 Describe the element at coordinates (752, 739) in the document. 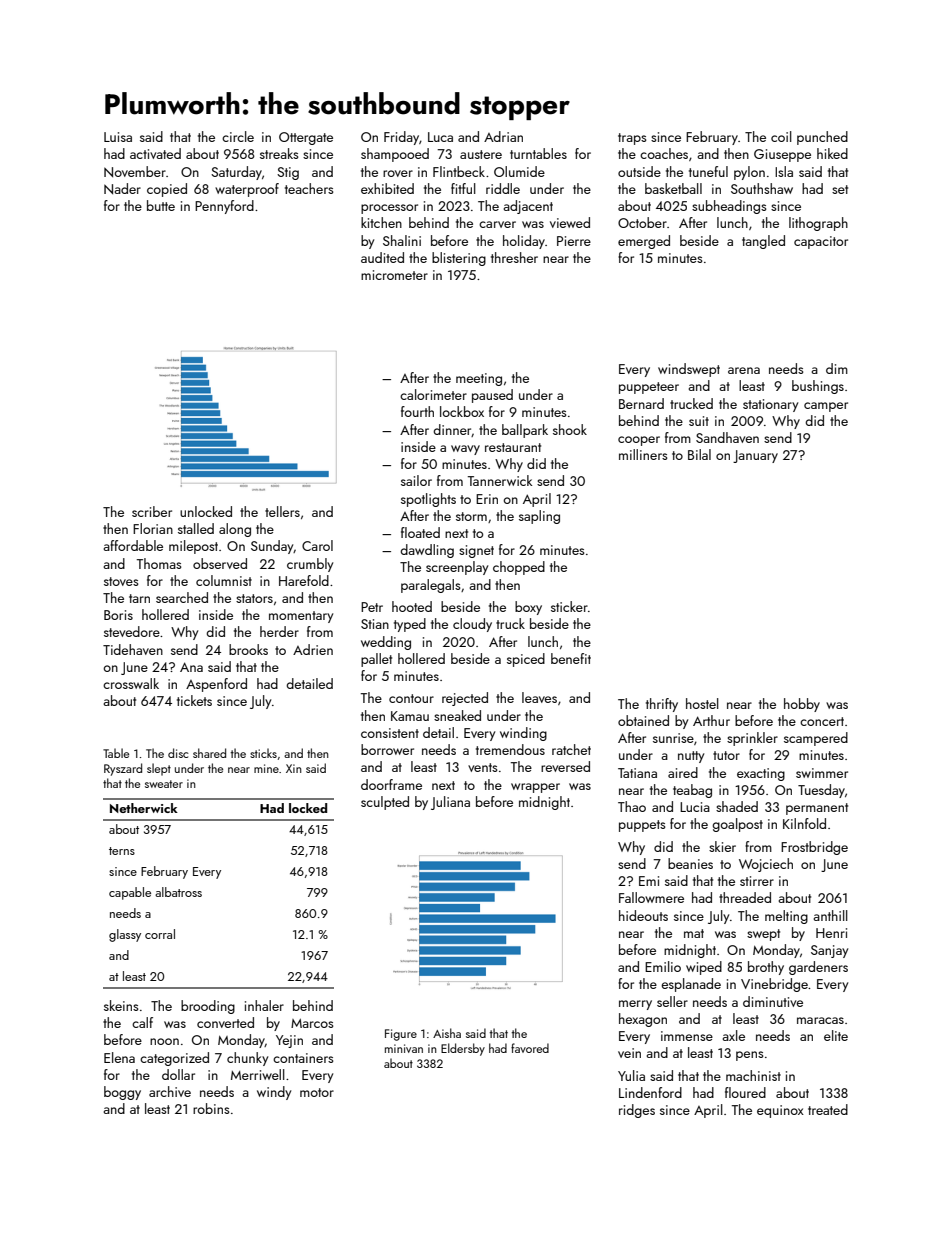

I see `sprinkler` at that location.
